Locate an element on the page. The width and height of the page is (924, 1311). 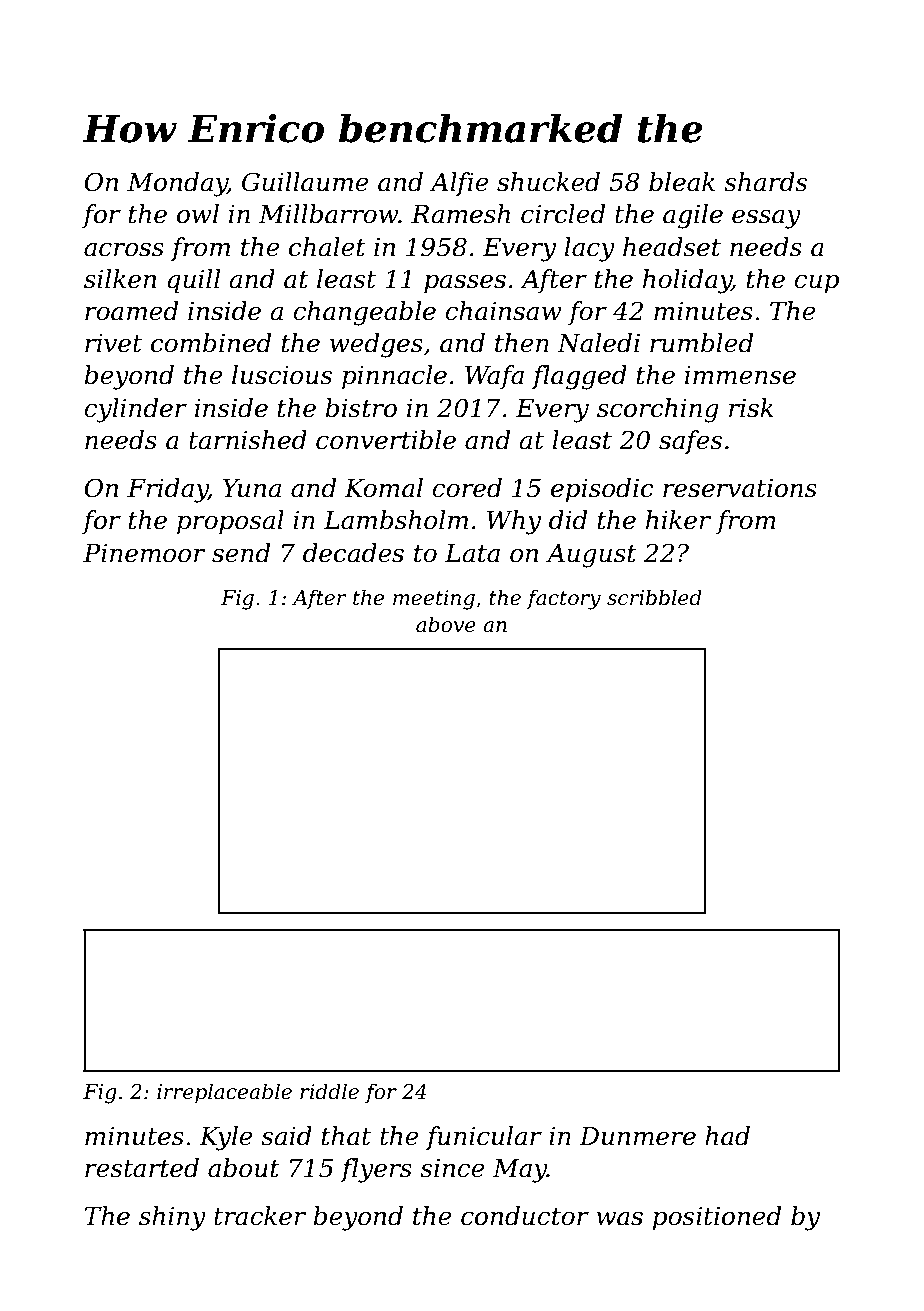
across is located at coordinates (124, 250).
